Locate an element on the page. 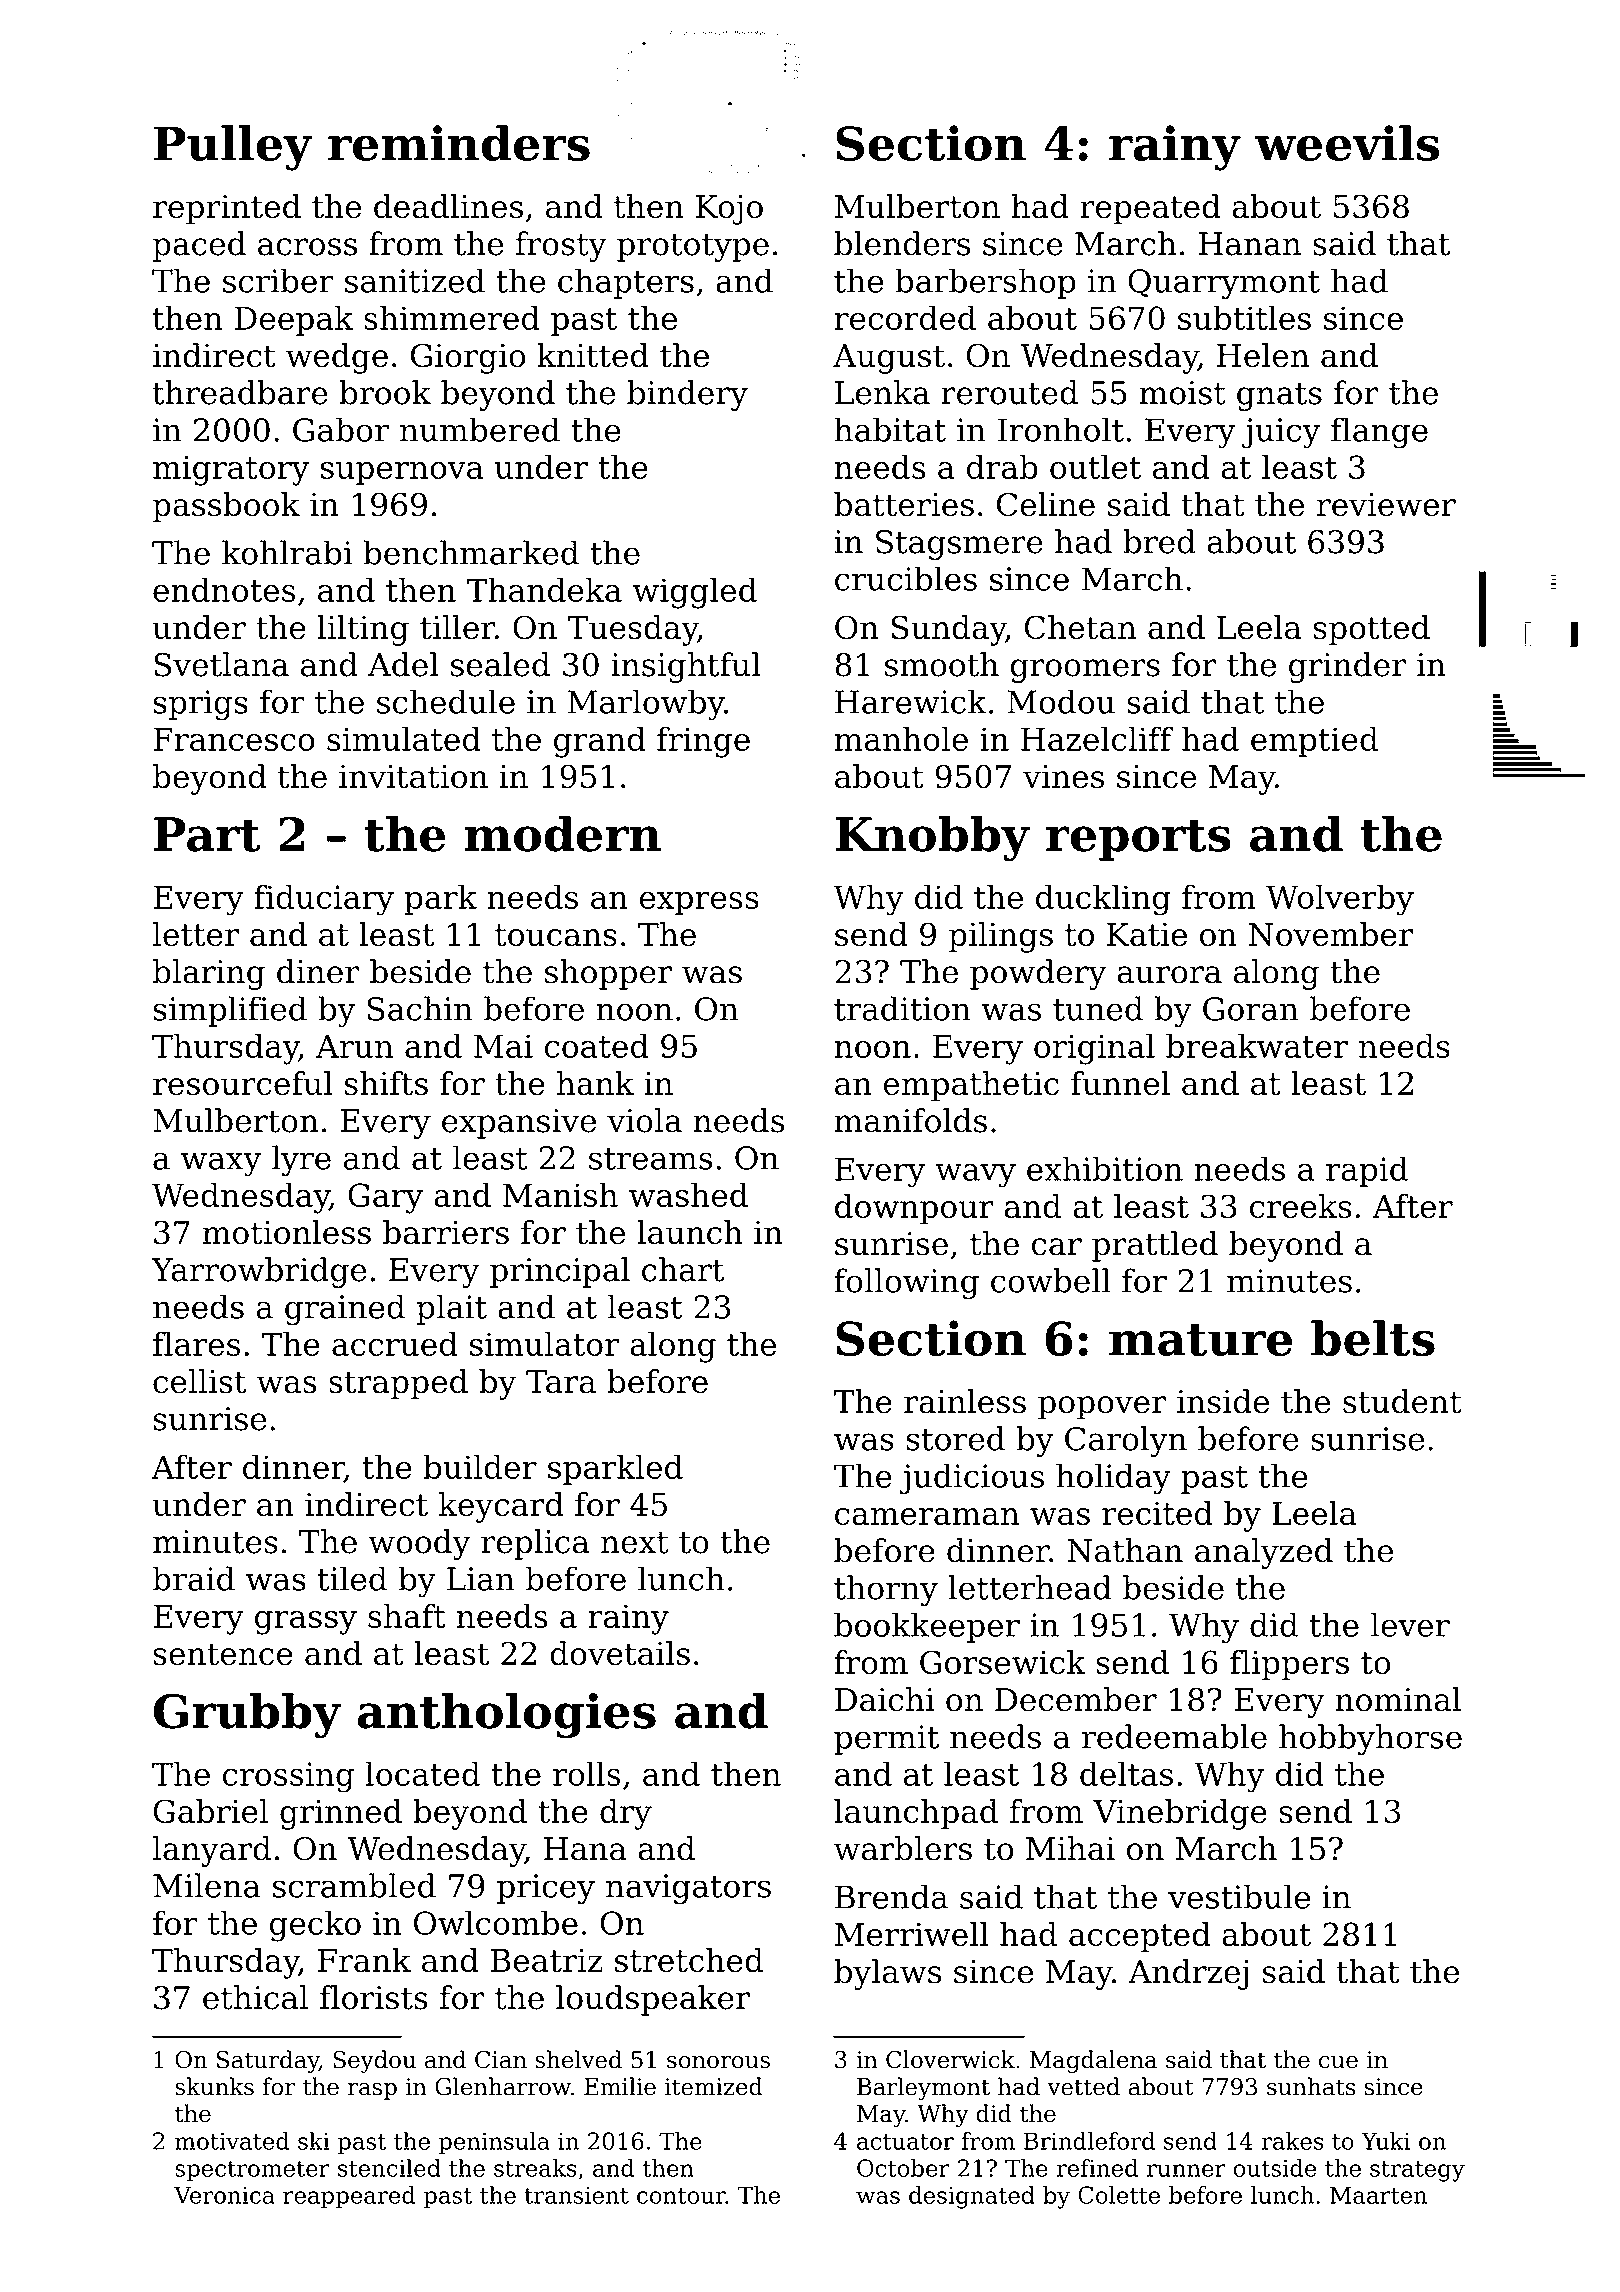 Image resolution: width=1620 pixels, height=2292 pixels. Veronica is located at coordinates (224, 2195).
